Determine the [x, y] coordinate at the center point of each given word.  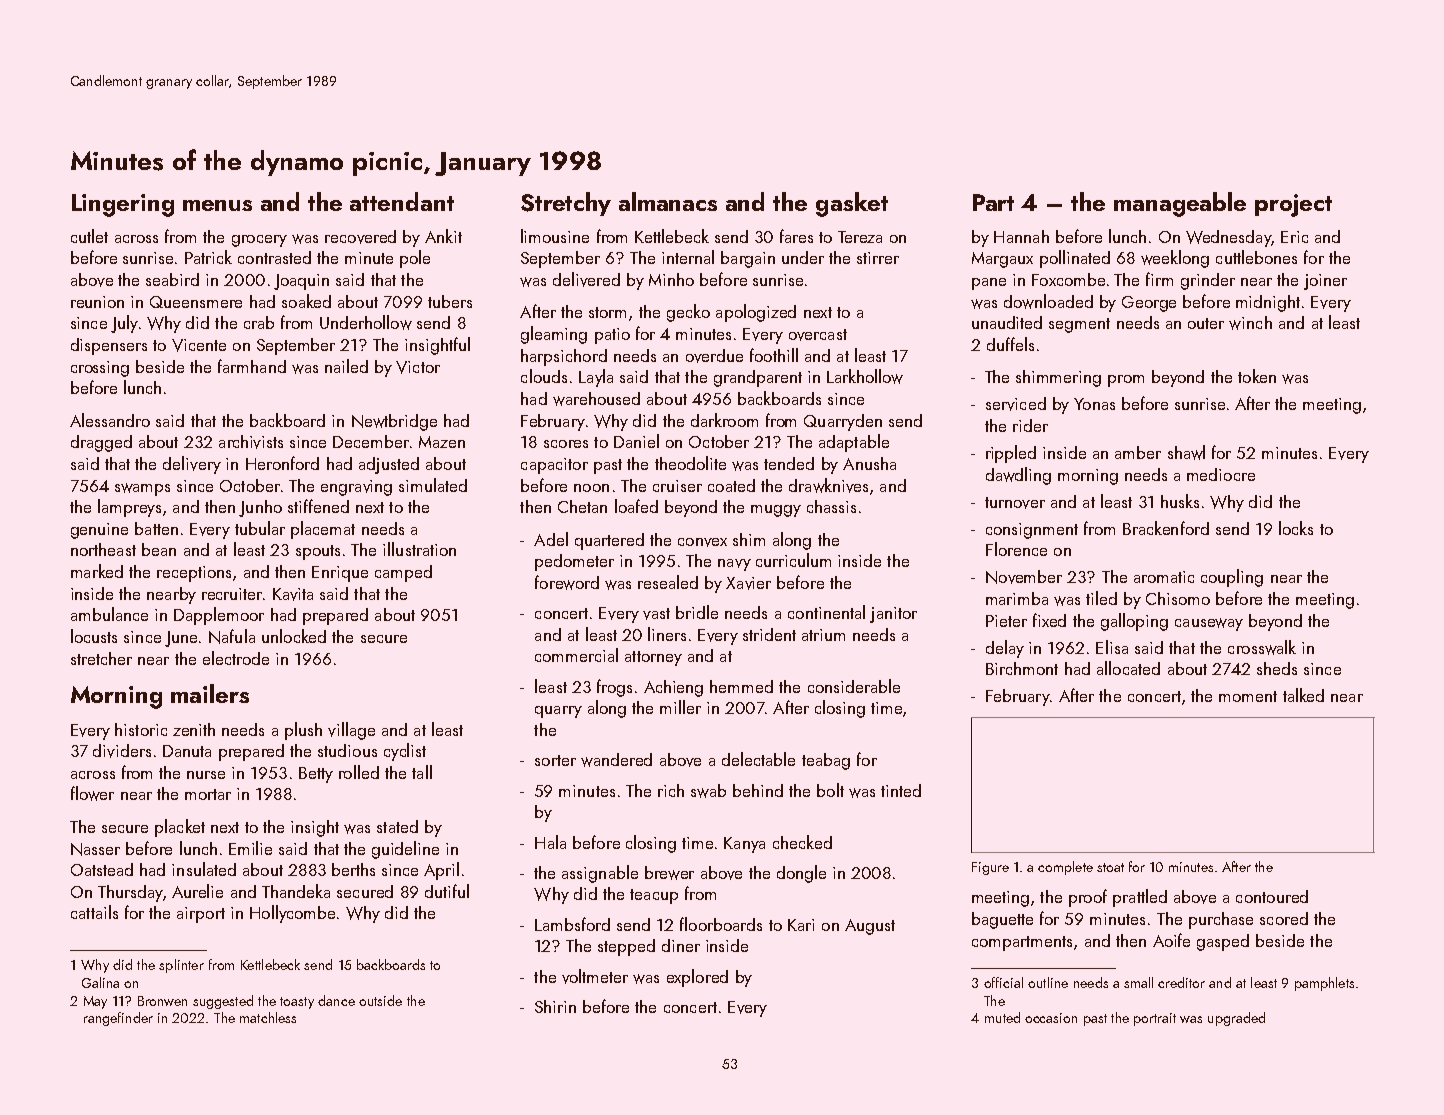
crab [259, 322]
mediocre [1221, 474]
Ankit [443, 236]
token [1257, 376]
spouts [318, 552]
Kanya [744, 845]
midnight [1268, 303]
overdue [714, 356]
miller [680, 707]
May [95, 1002]
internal [688, 257]
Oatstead [102, 869]
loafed [636, 506]
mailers [210, 693]
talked [1303, 695]
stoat [1110, 867]
